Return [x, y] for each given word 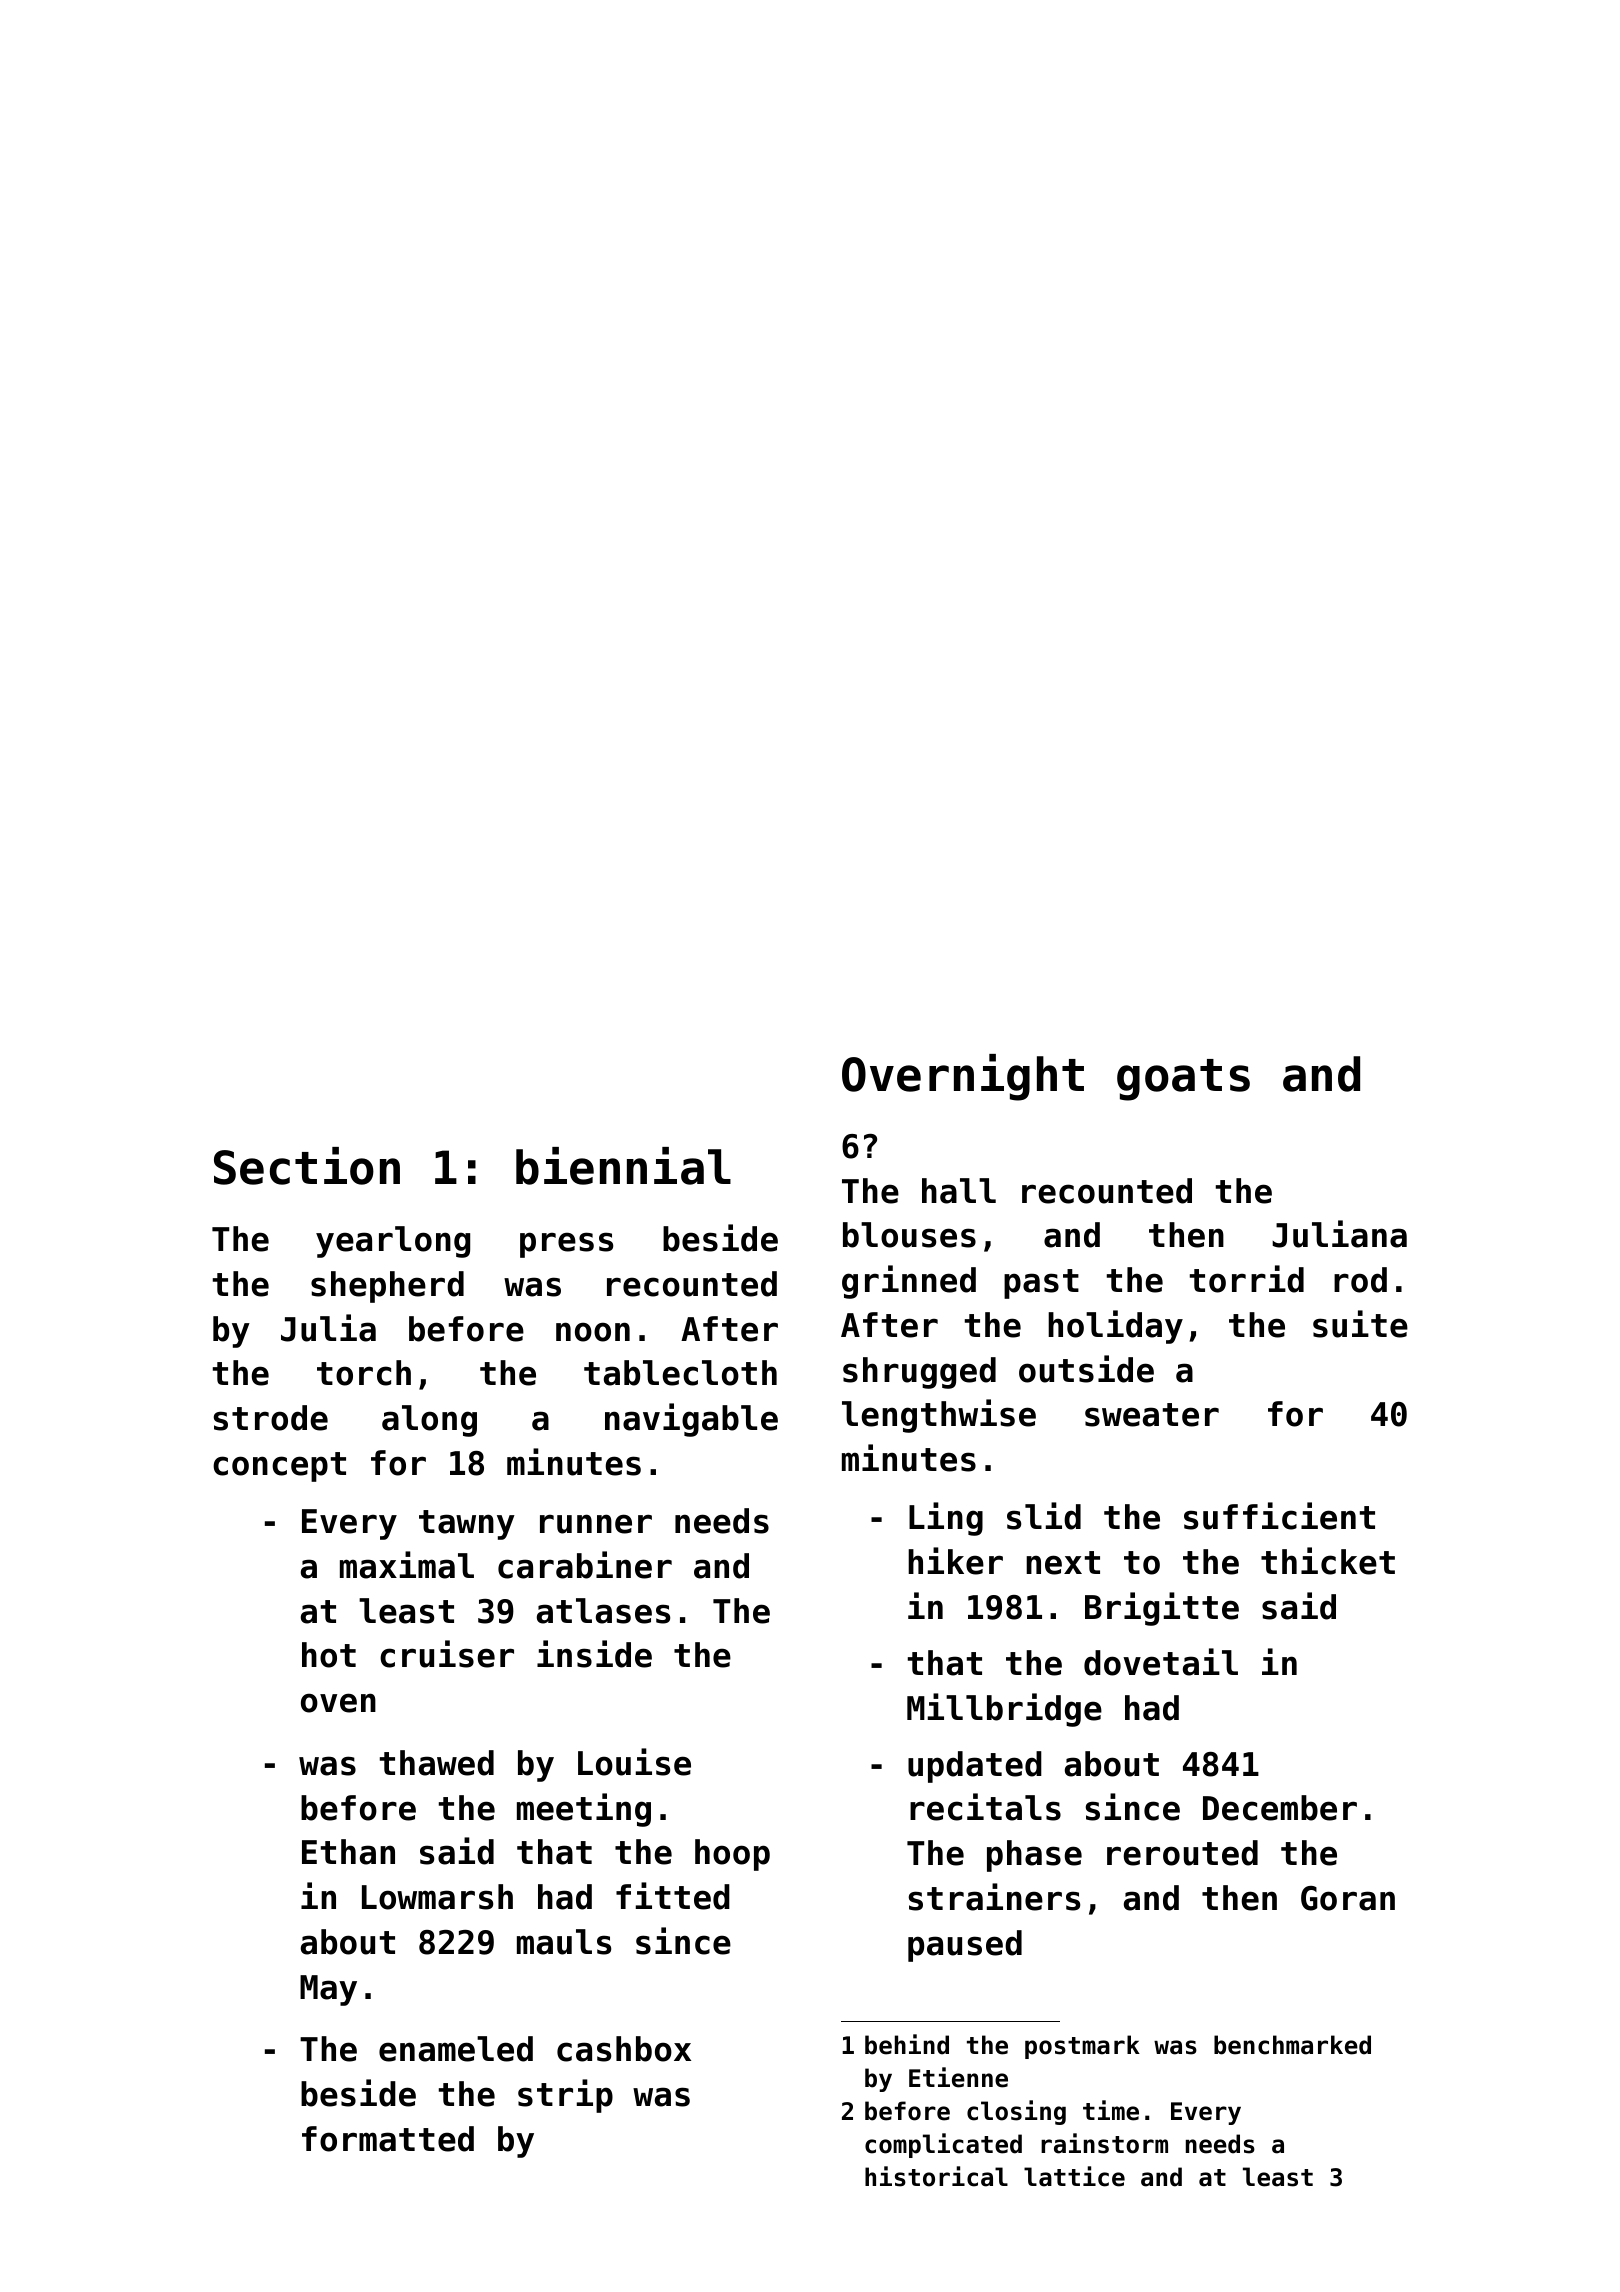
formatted [388, 2139]
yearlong [393, 1242]
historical [936, 2176]
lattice [1074, 2176]
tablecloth [680, 1373]
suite [1360, 1324]
